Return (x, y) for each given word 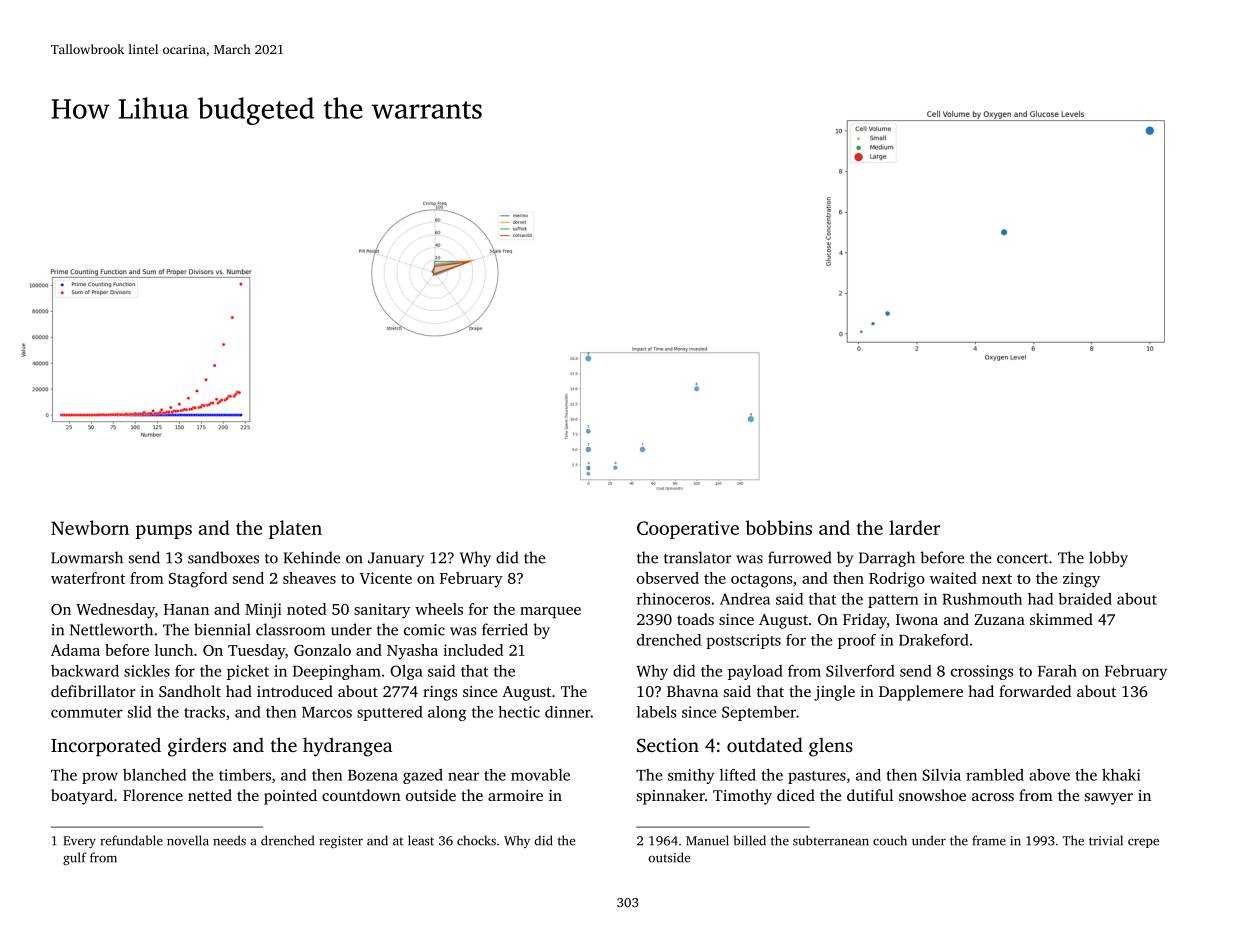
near (463, 776)
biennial (222, 629)
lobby (1108, 559)
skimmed (1061, 619)
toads (695, 619)
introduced (295, 691)
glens (831, 747)
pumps (163, 532)
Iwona (917, 619)
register (341, 842)
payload (755, 672)
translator (698, 557)
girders (197, 747)
